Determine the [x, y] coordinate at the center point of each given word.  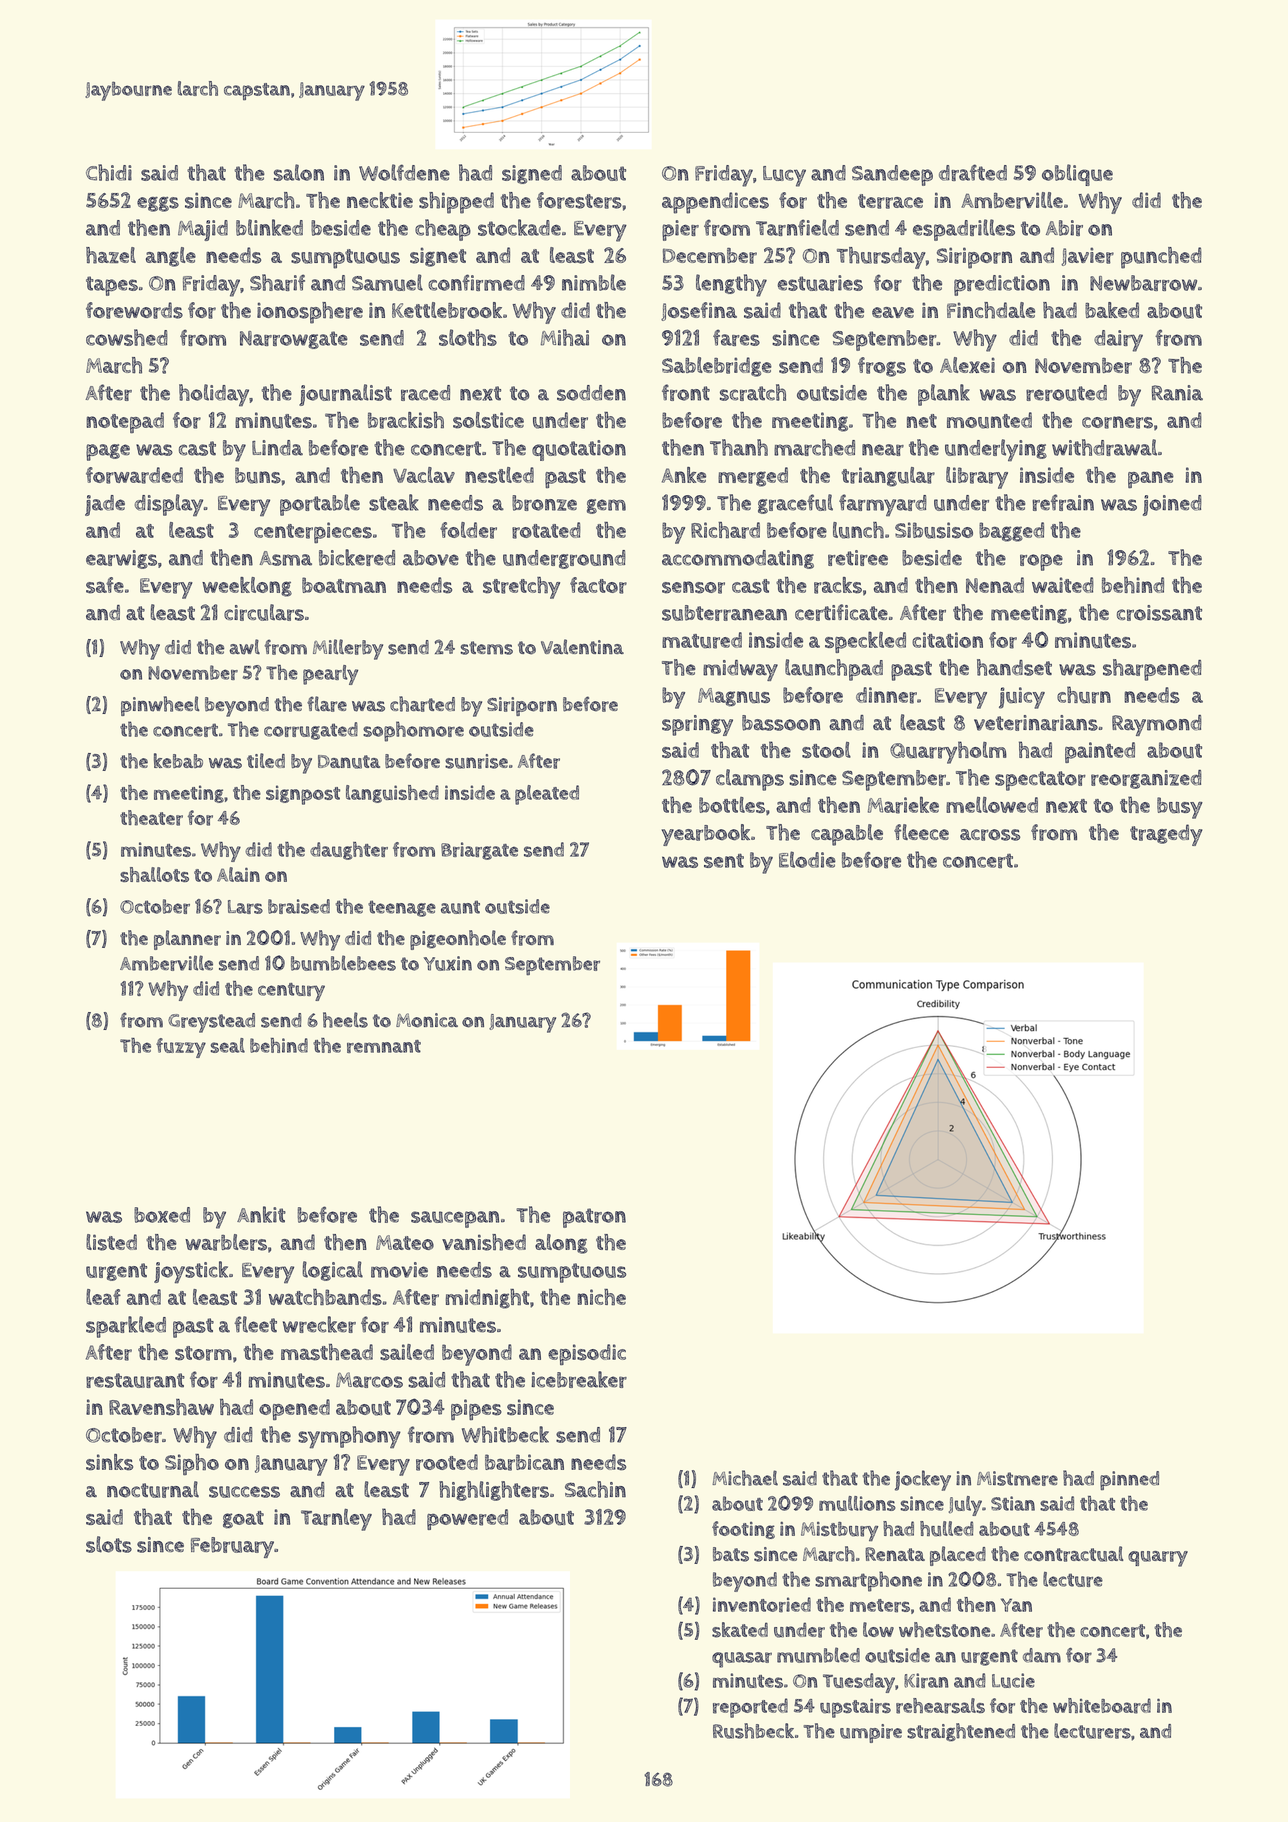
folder [468, 530]
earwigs [121, 559]
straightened [961, 1732]
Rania [1177, 393]
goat [243, 1520]
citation [947, 640]
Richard [725, 530]
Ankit [261, 1214]
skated [740, 1630]
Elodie [807, 859]
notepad [125, 422]
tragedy [1166, 835]
